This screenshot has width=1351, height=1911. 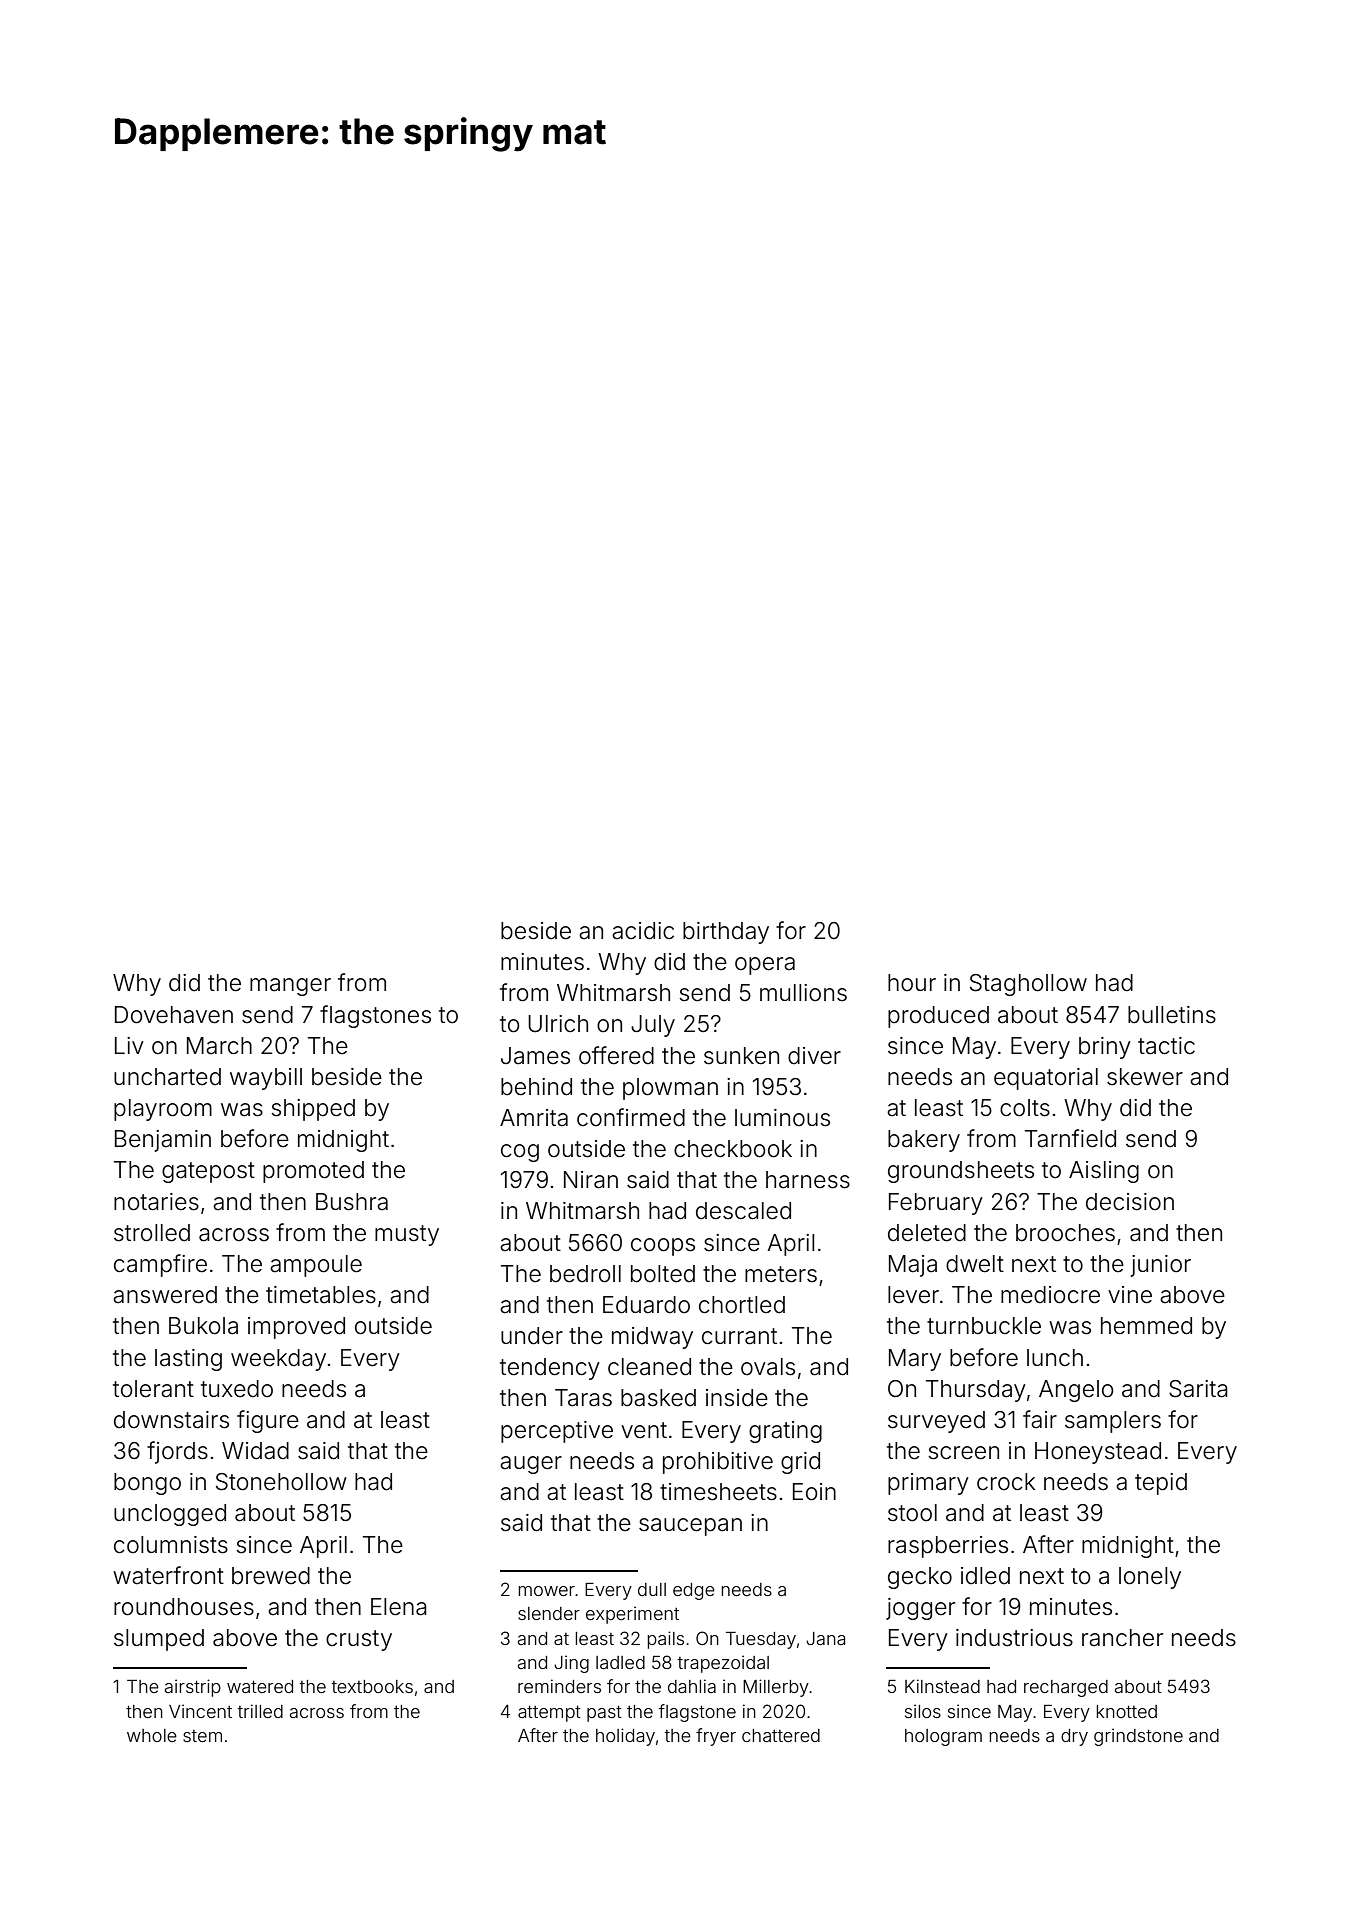 What do you see at coordinates (316, 1266) in the screenshot?
I see `ampoule` at bounding box center [316, 1266].
